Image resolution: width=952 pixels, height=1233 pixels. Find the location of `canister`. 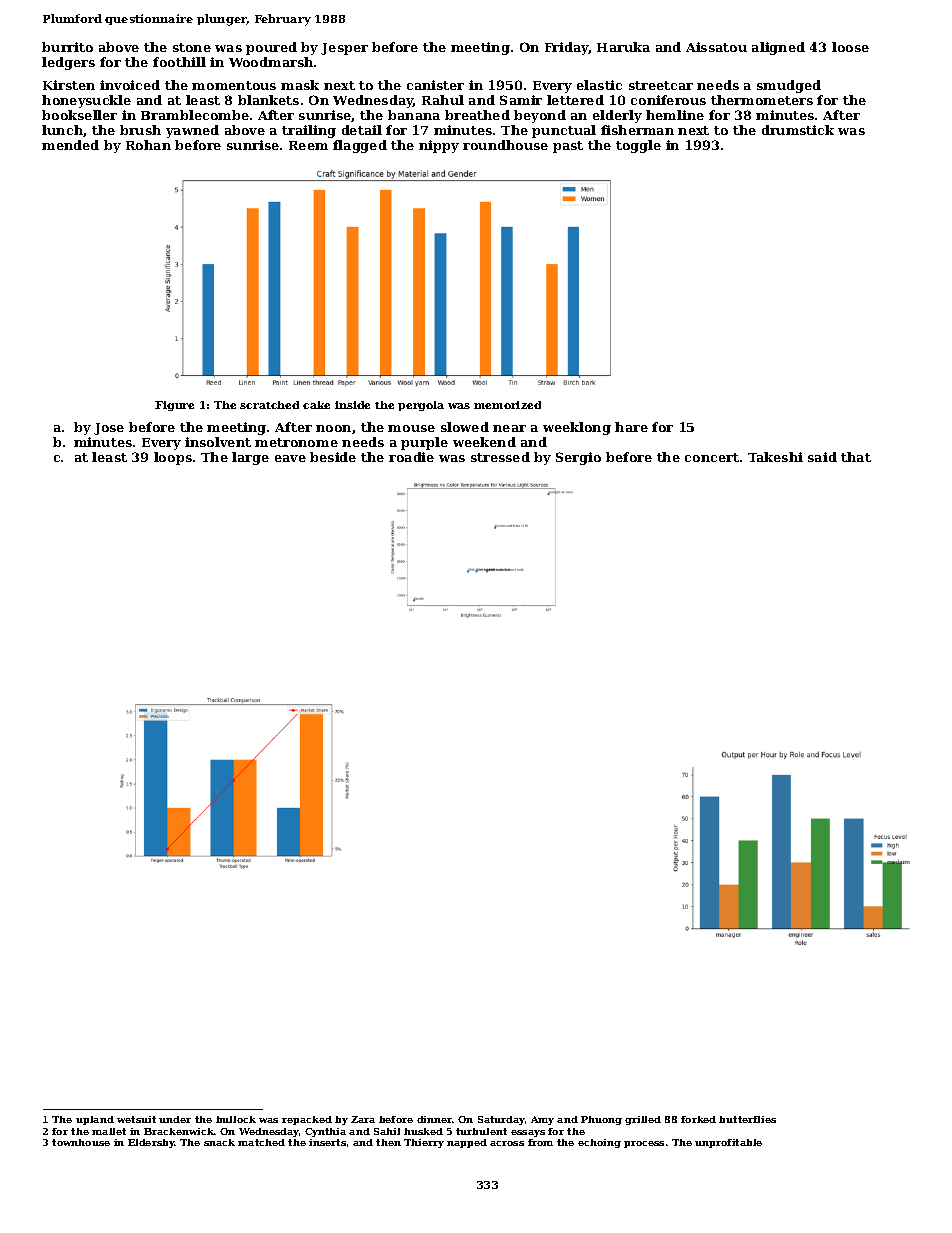

canister is located at coordinates (435, 85).
